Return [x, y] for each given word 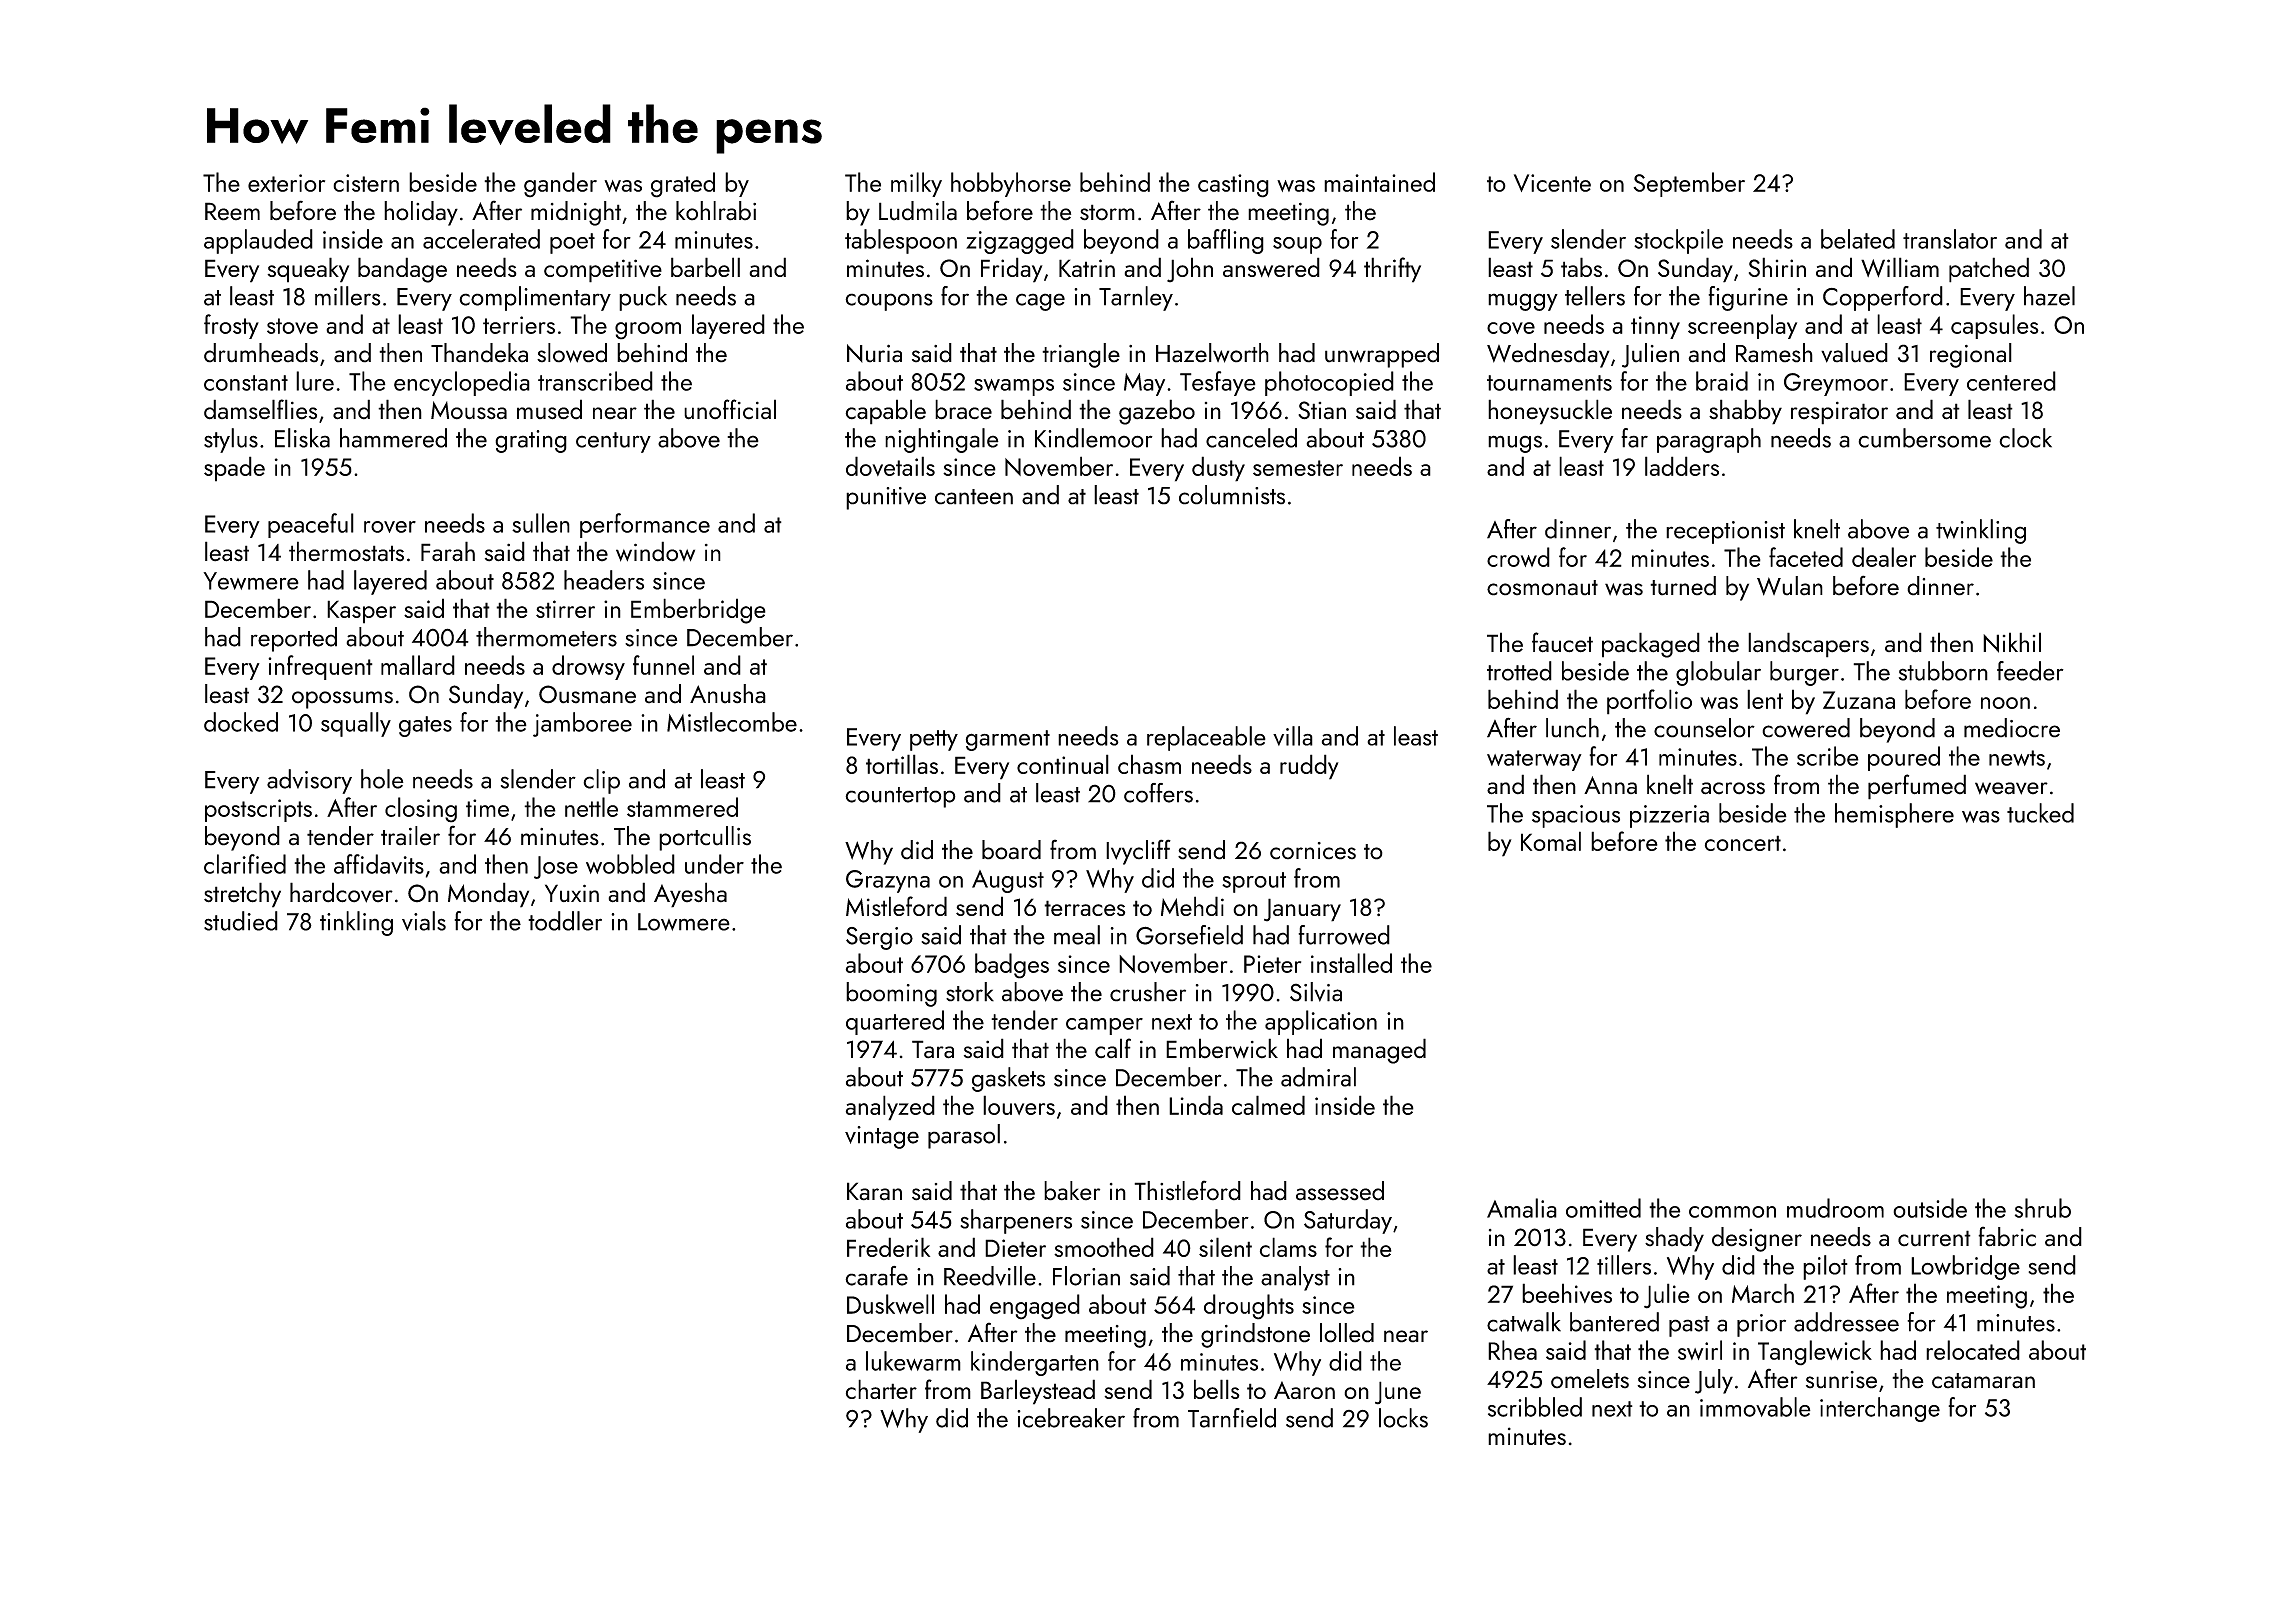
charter [881, 1389]
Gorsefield [1189, 935]
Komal [1551, 841]
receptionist [1725, 532]
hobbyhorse [1011, 184]
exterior [286, 183]
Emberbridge [698, 611]
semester [1298, 468]
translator [1950, 239]
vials [424, 921]
